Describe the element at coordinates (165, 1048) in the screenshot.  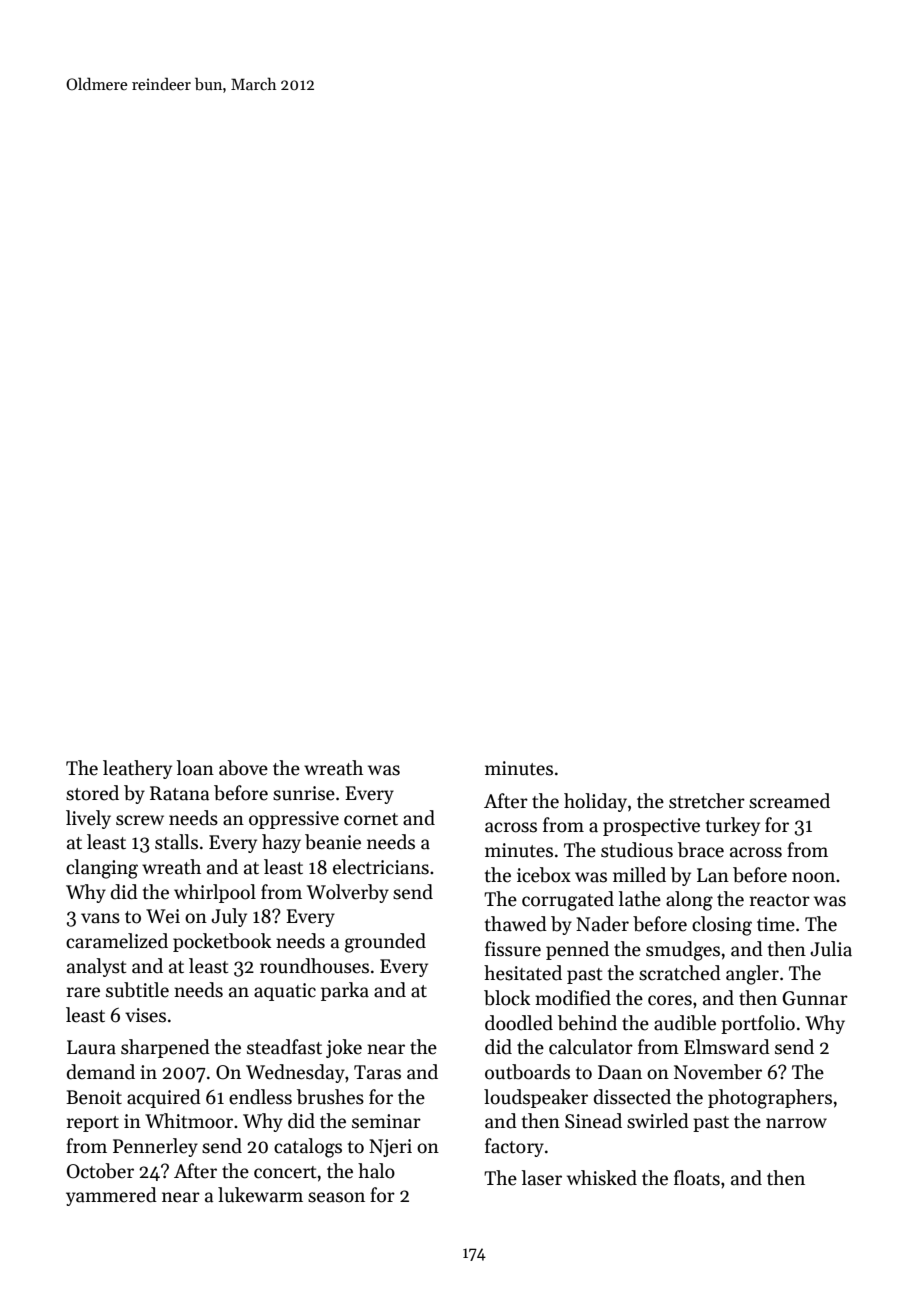
I see `sharpened` at that location.
